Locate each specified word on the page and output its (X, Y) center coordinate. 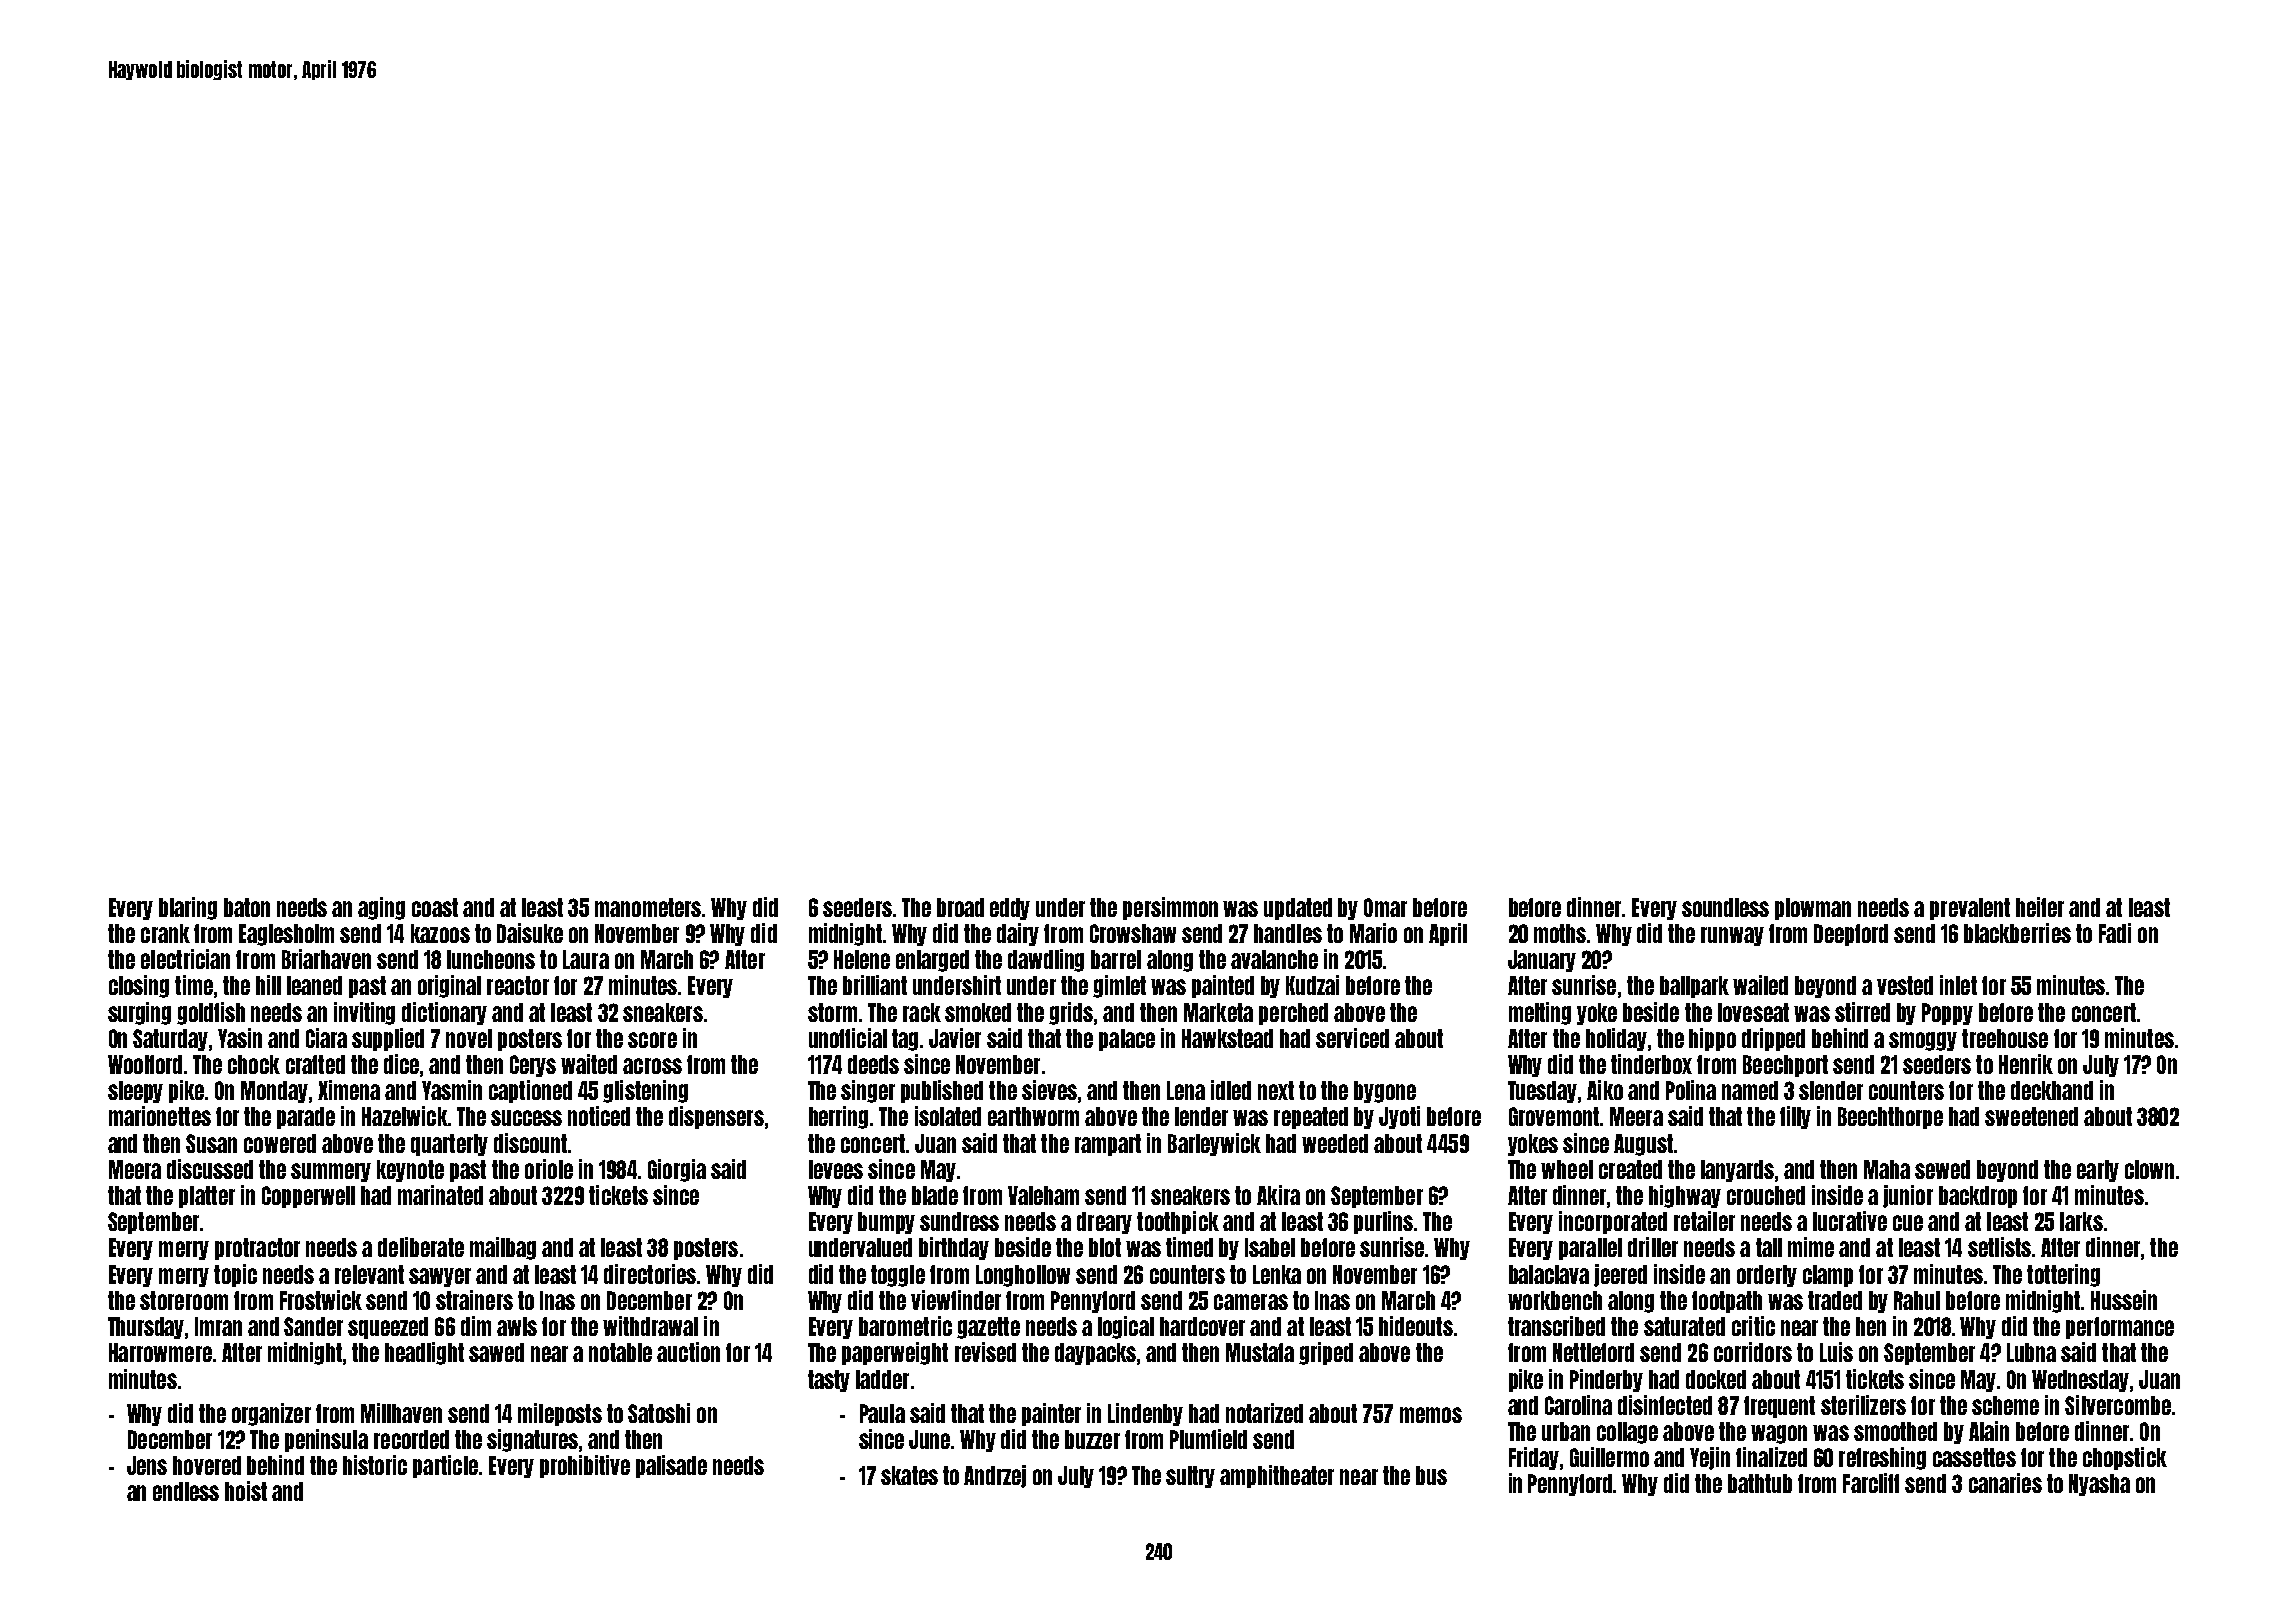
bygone (1385, 1092)
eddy (1010, 909)
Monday (274, 1092)
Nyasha (2099, 1485)
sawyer (440, 1277)
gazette (988, 1328)
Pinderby (1606, 1380)
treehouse (2005, 1038)
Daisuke (530, 933)
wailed (1760, 985)
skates (909, 1475)
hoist (246, 1491)
